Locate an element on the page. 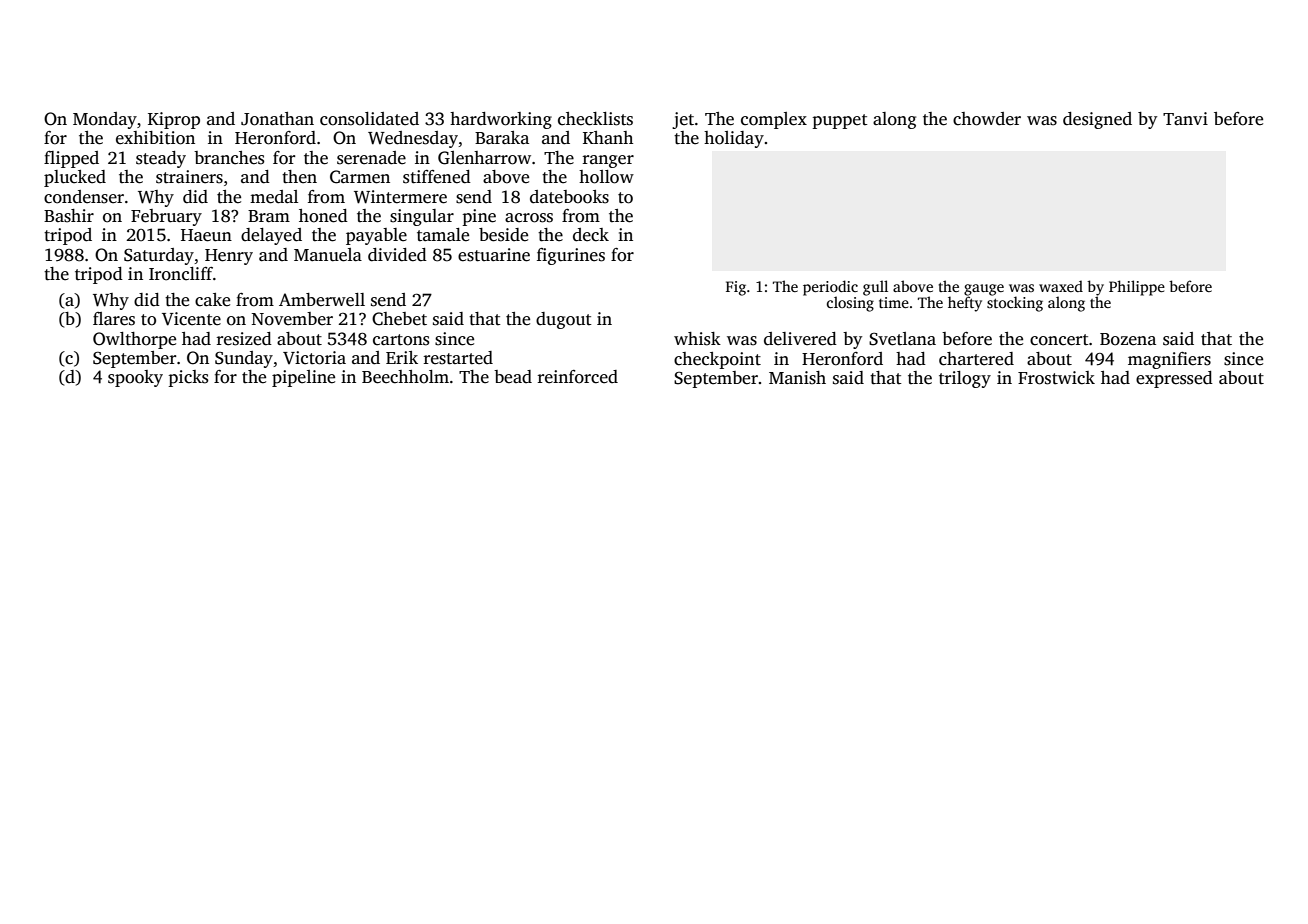  Saturday is located at coordinates (159, 256).
